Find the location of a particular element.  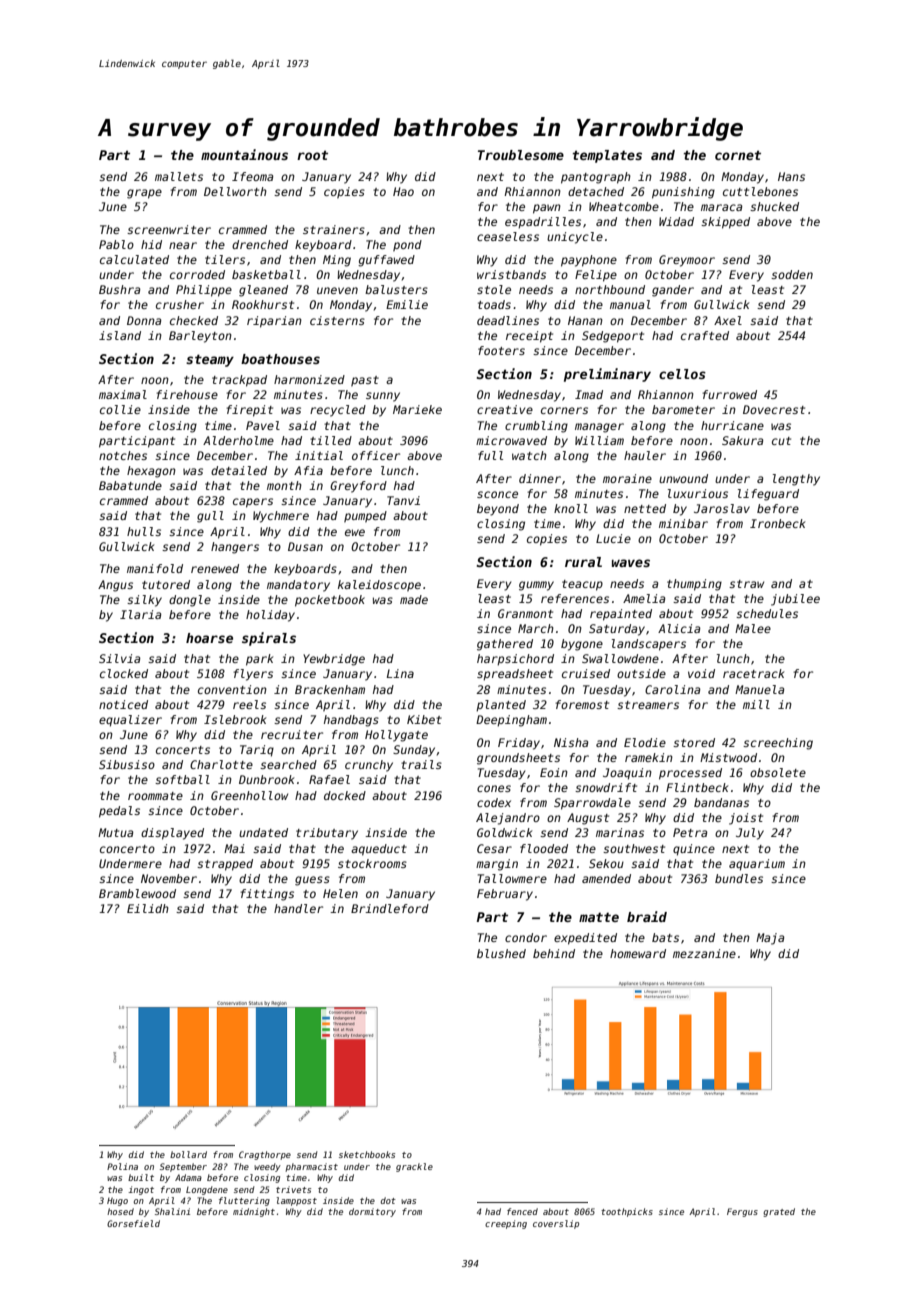

grackle is located at coordinates (414, 1167).
